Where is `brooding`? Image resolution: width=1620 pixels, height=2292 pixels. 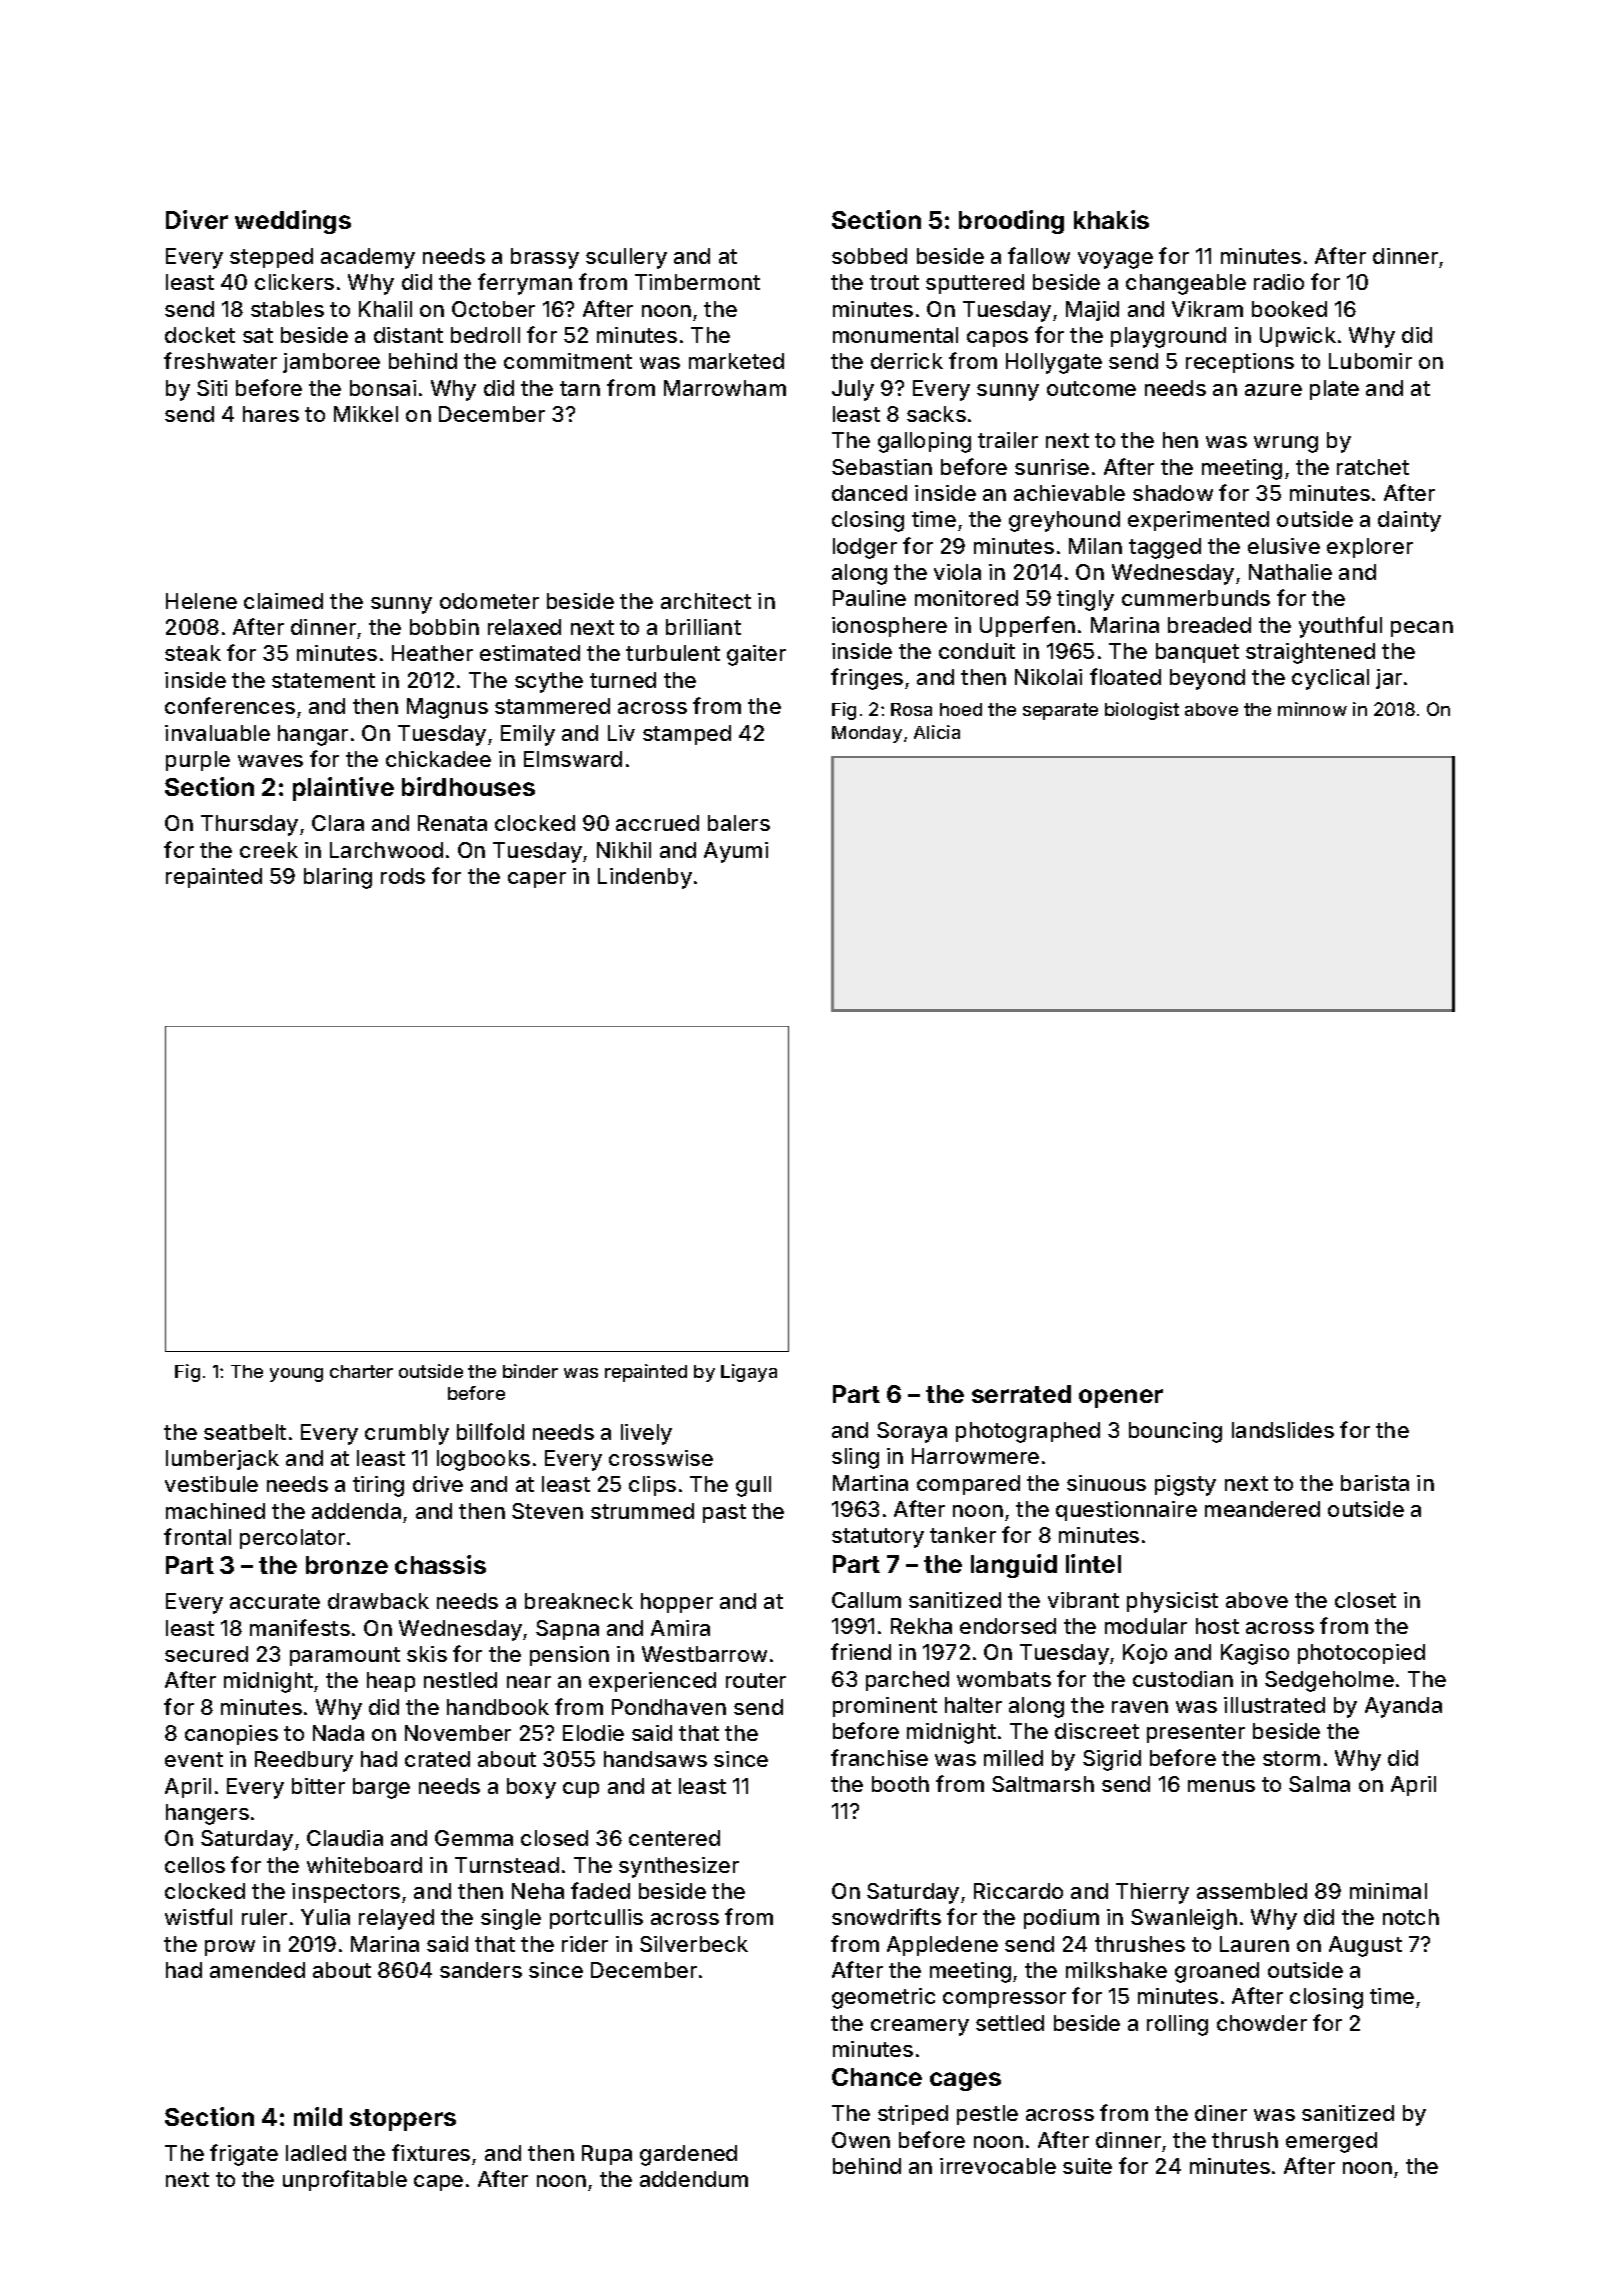
brooding is located at coordinates (1011, 222).
